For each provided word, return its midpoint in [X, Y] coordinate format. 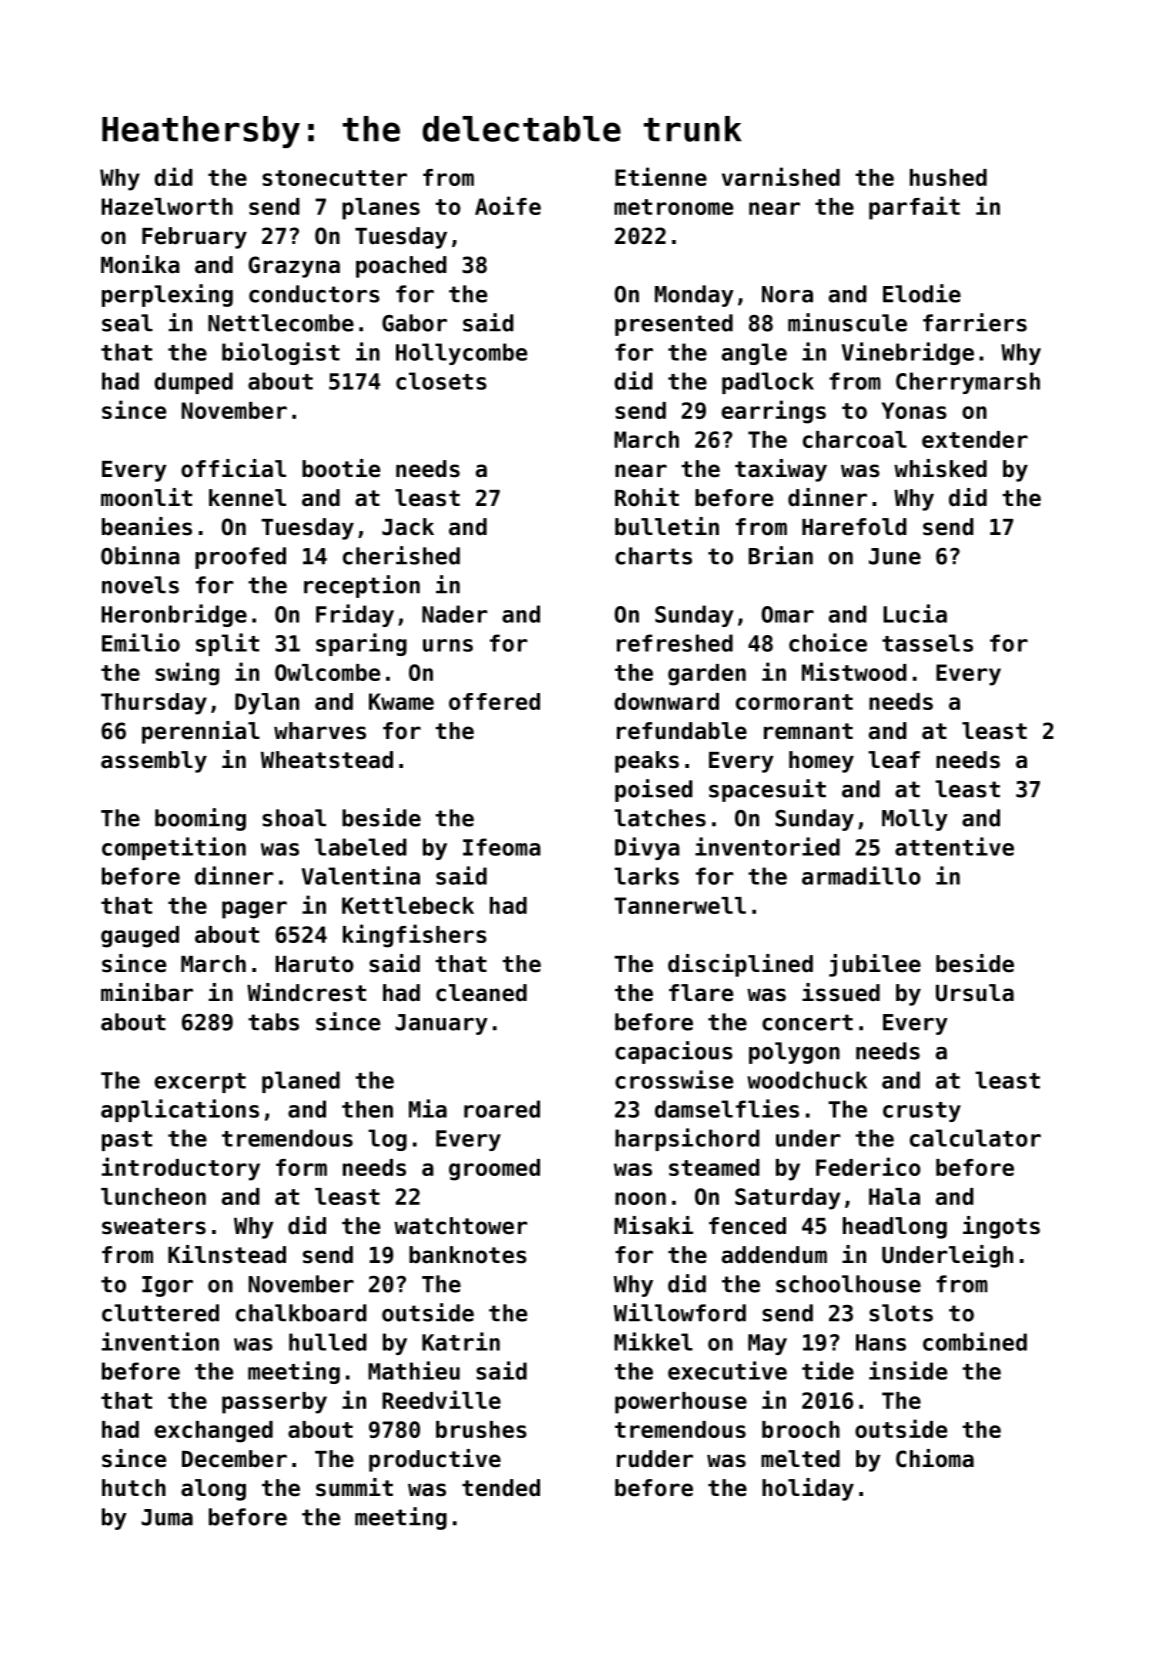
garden [707, 675]
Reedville [441, 1399]
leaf [894, 760]
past [127, 1141]
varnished [781, 176]
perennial [201, 732]
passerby [274, 1403]
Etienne [661, 176]
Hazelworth [167, 206]
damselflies [727, 1108]
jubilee [875, 965]
